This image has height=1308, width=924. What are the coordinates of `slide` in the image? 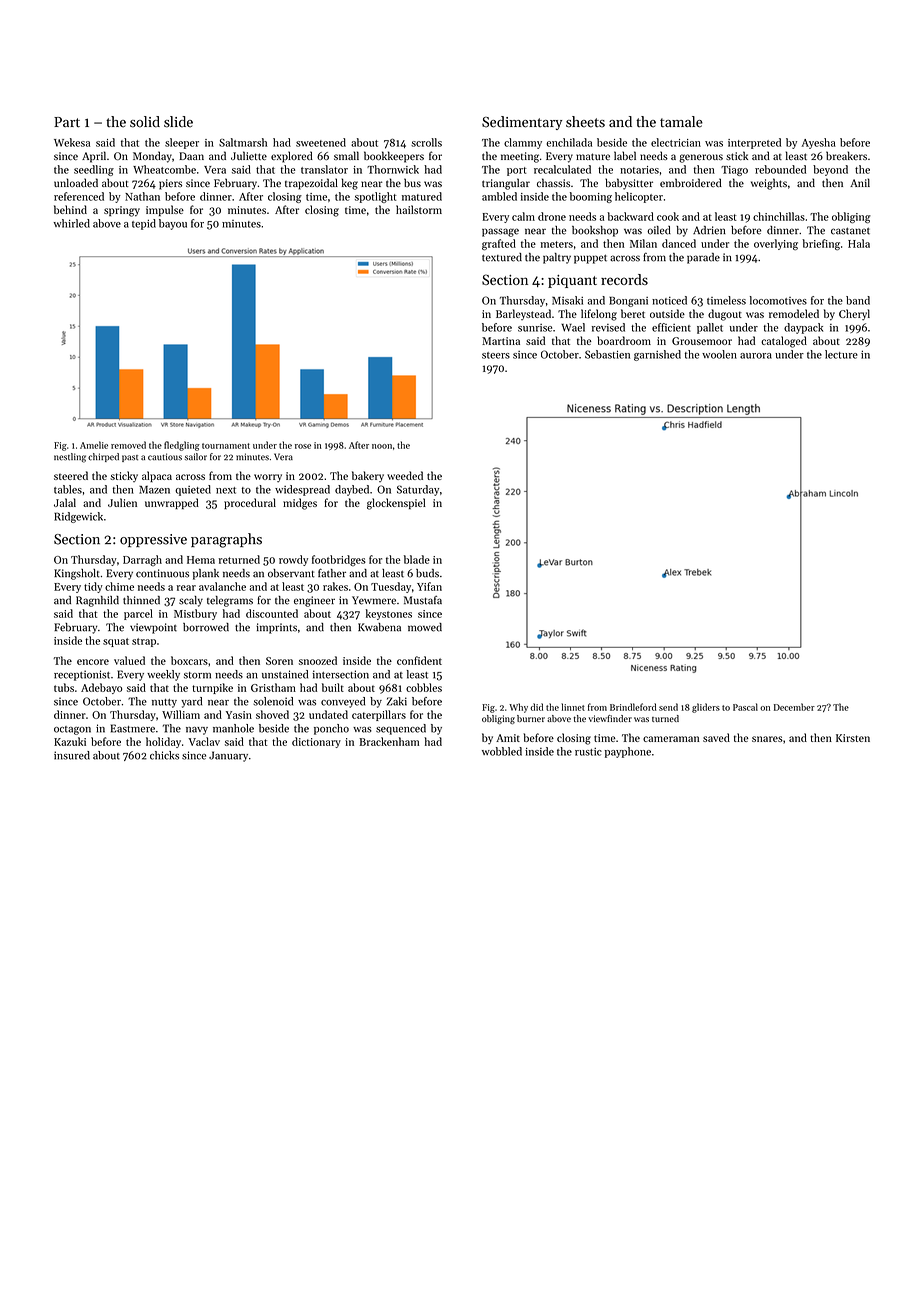 It's located at (178, 122).
